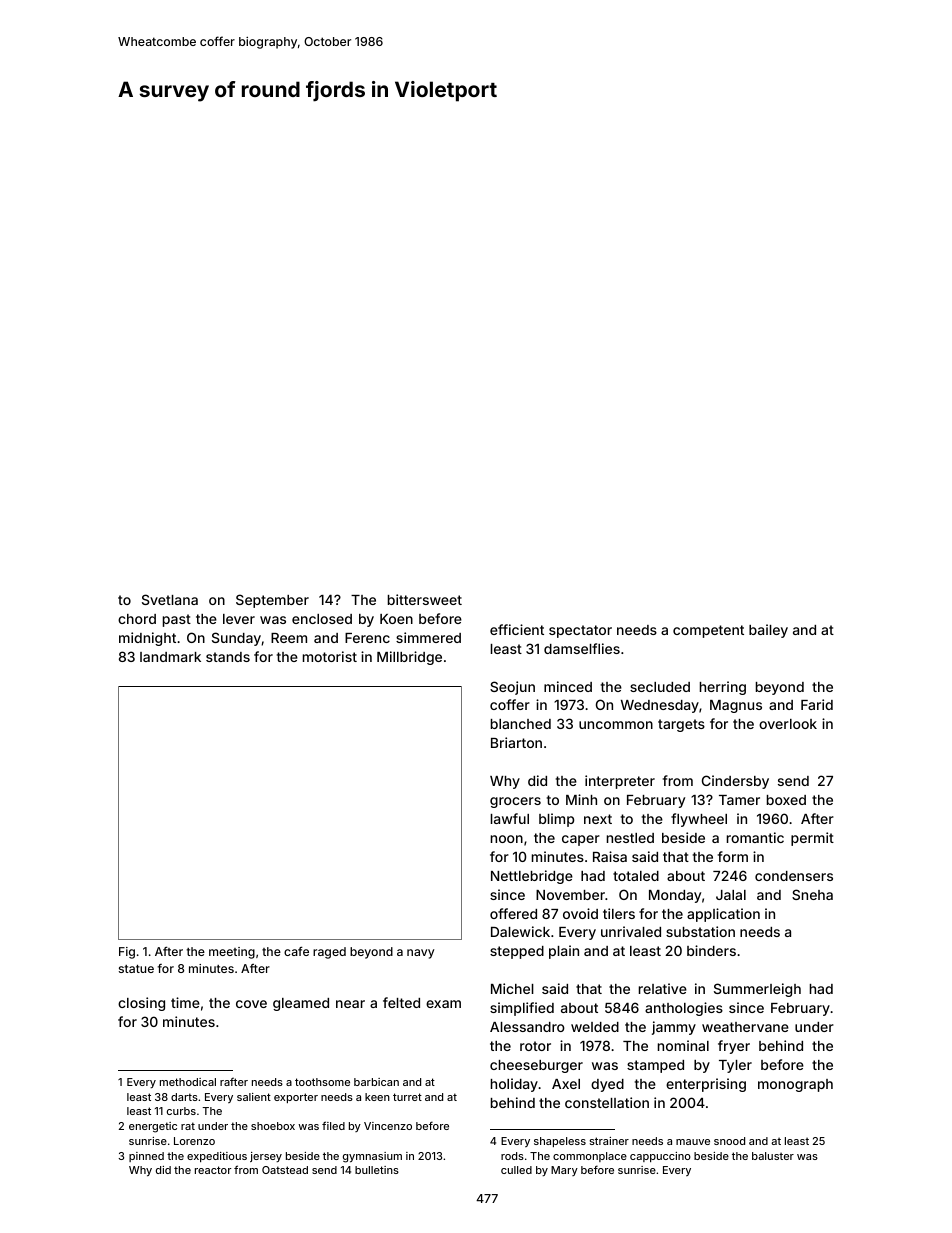  Describe the element at coordinates (170, 657) in the screenshot. I see `landmark` at that location.
